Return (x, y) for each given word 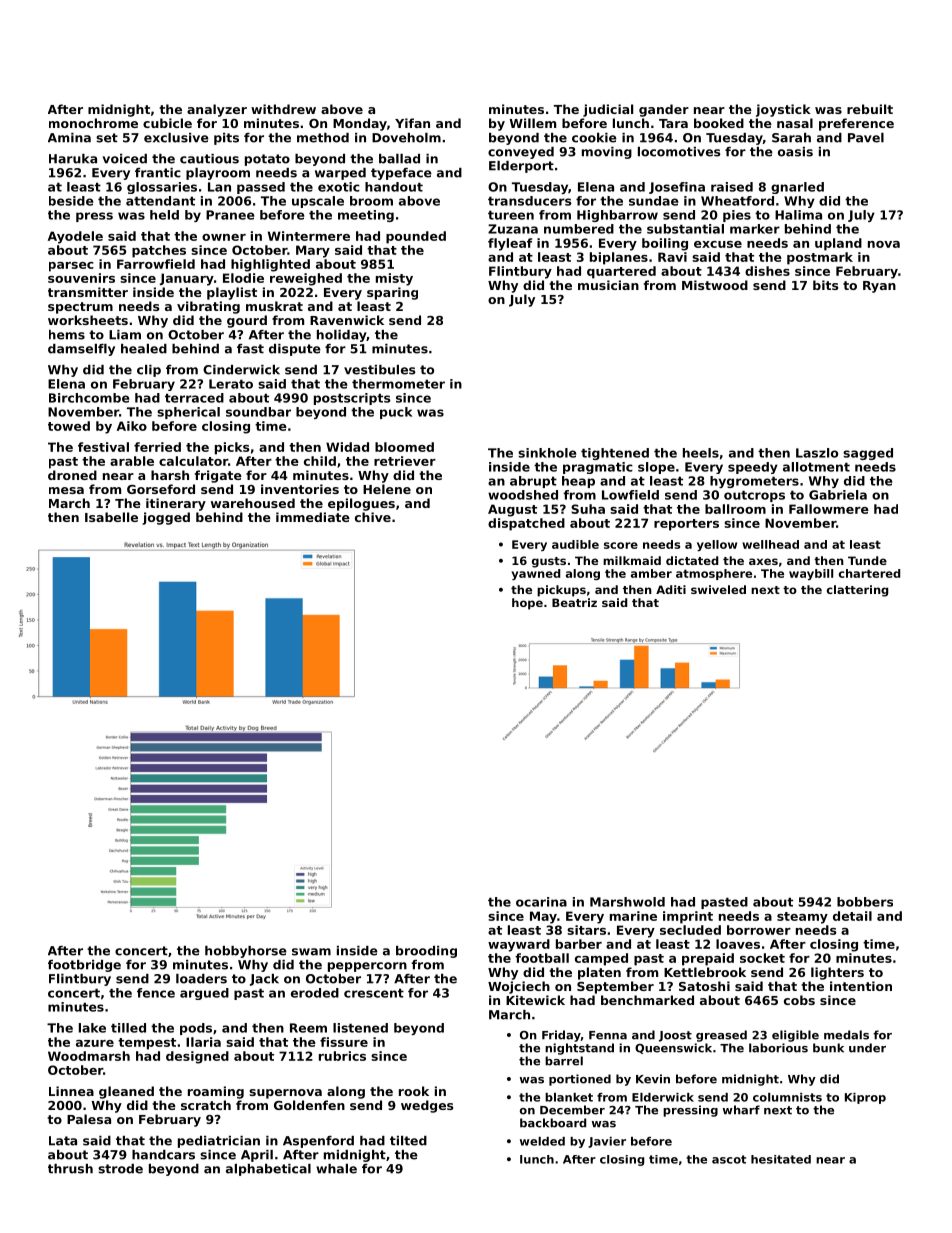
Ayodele (75, 237)
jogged (166, 518)
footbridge (84, 966)
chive (373, 517)
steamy (802, 918)
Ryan (879, 287)
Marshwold (627, 902)
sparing (392, 293)
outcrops (754, 496)
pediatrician (219, 1142)
